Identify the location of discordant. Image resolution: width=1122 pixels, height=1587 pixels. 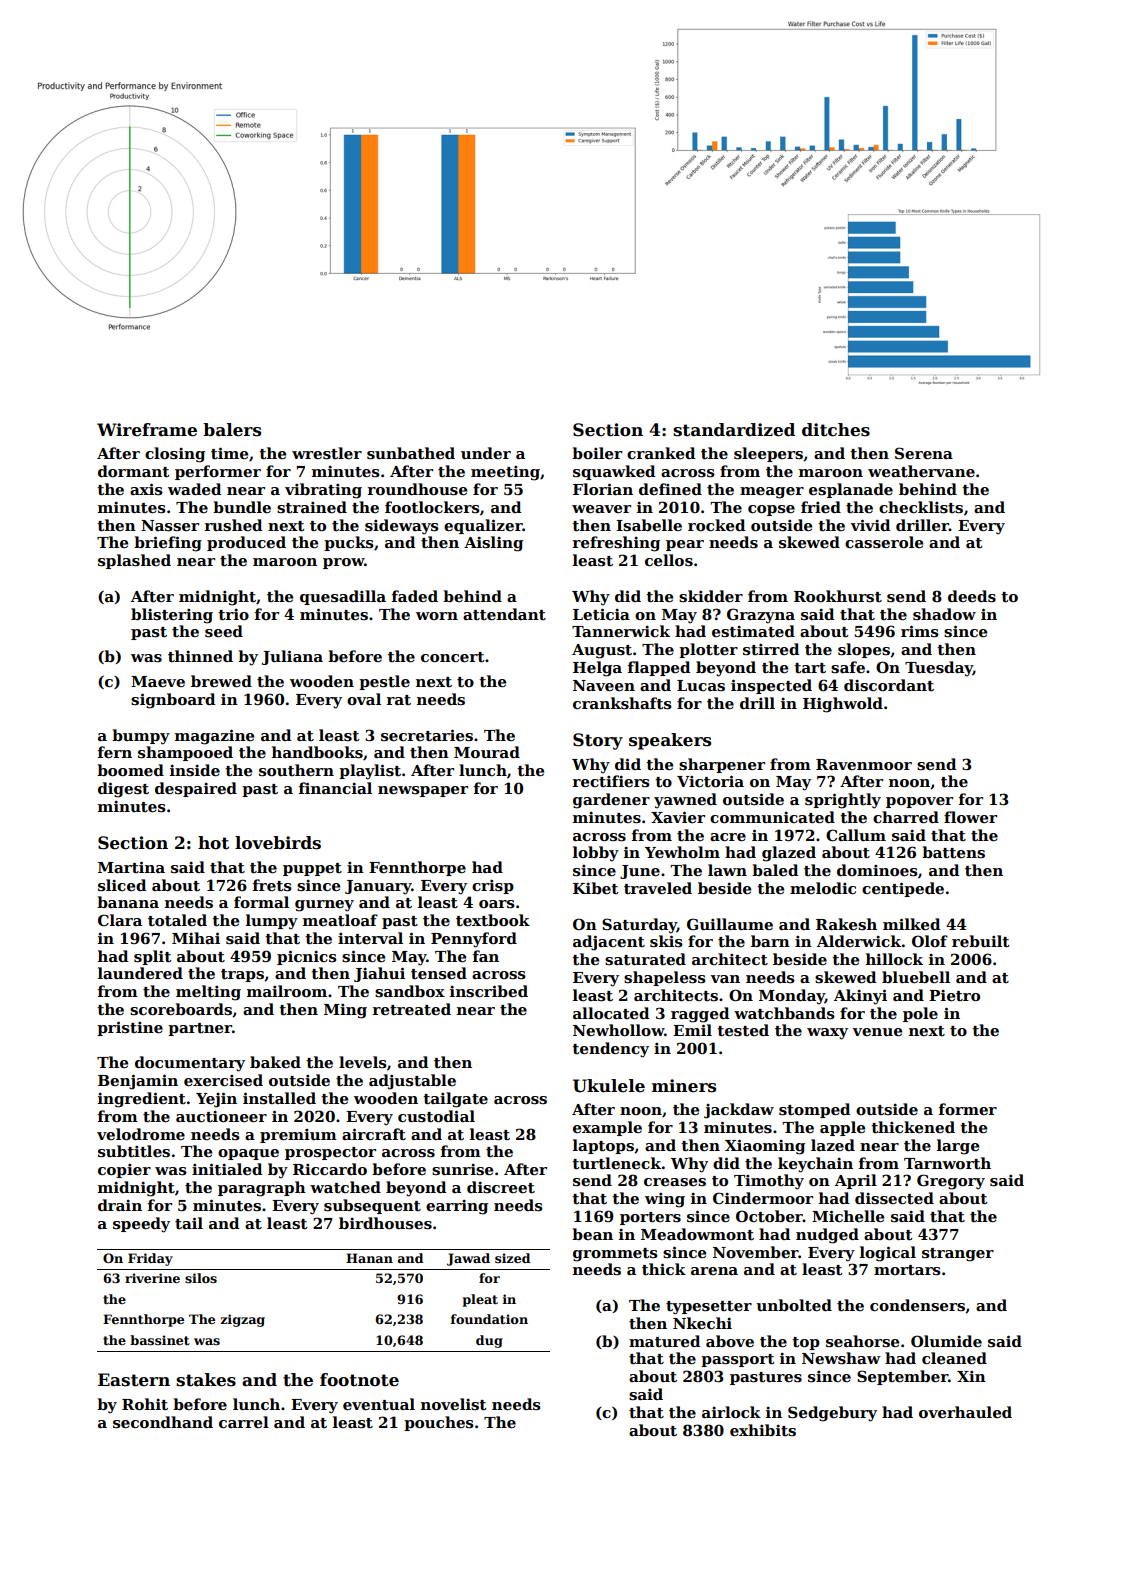
(889, 685).
